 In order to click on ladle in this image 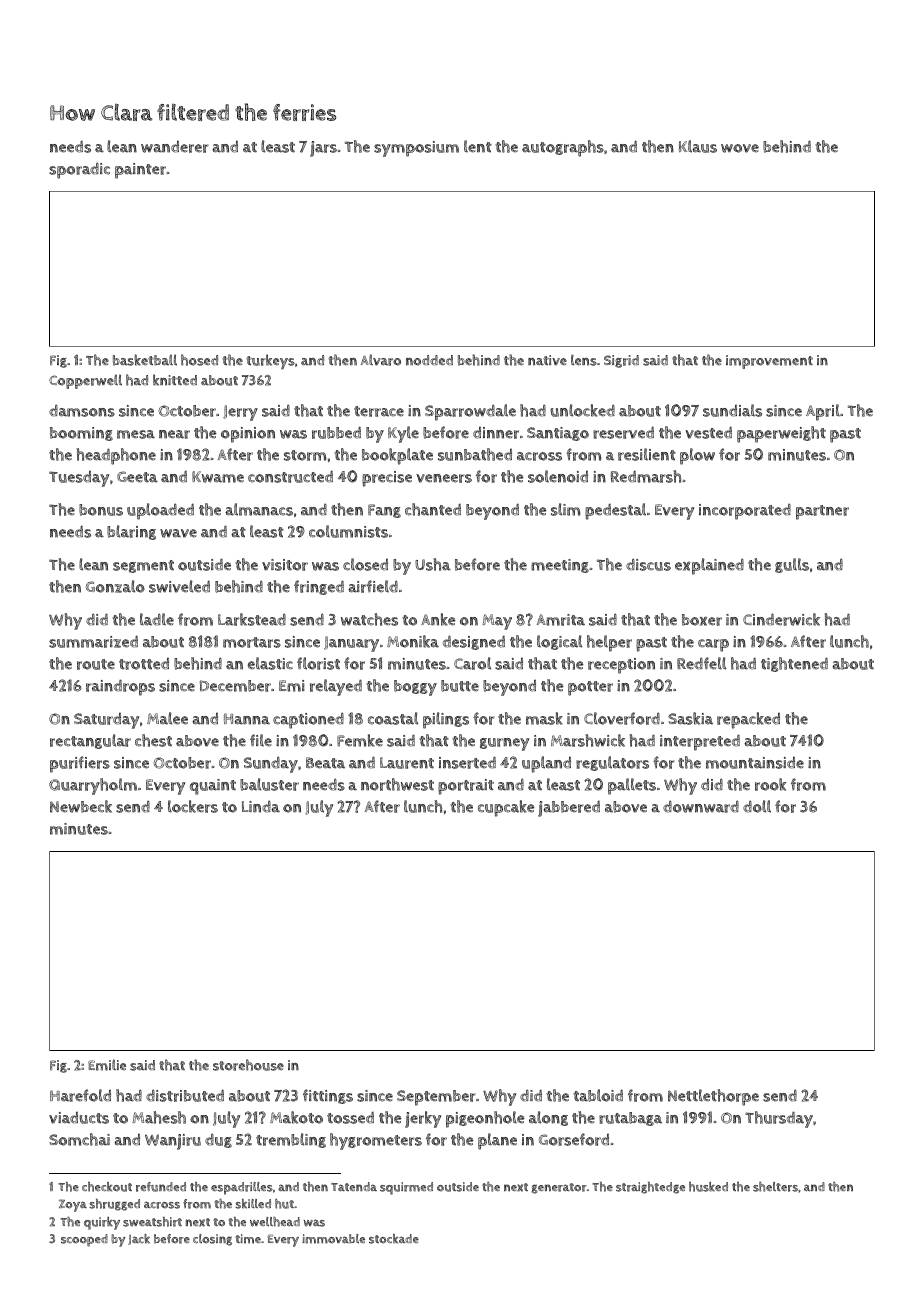, I will do `click(157, 619)`.
